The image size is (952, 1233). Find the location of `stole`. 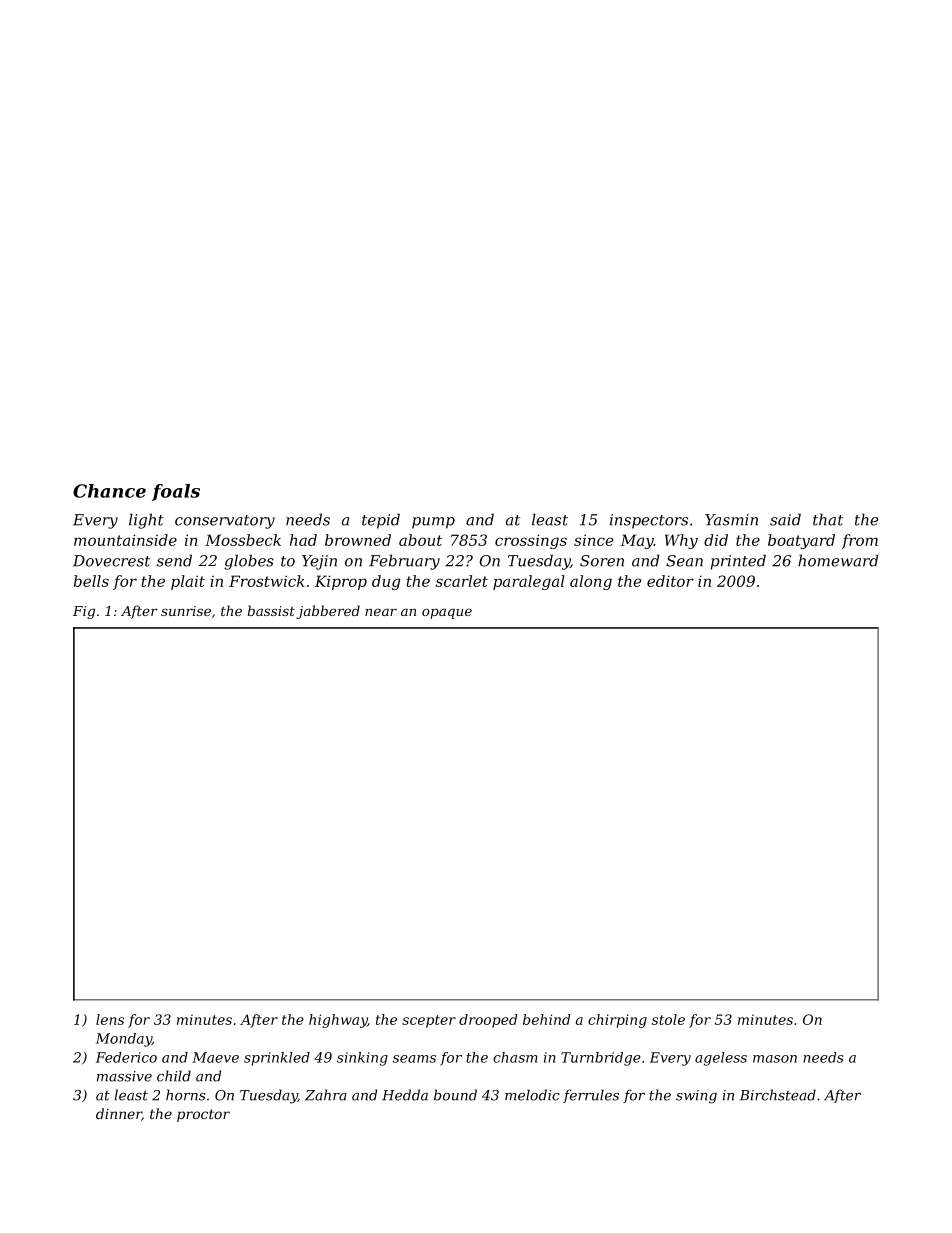

stole is located at coordinates (668, 1019).
